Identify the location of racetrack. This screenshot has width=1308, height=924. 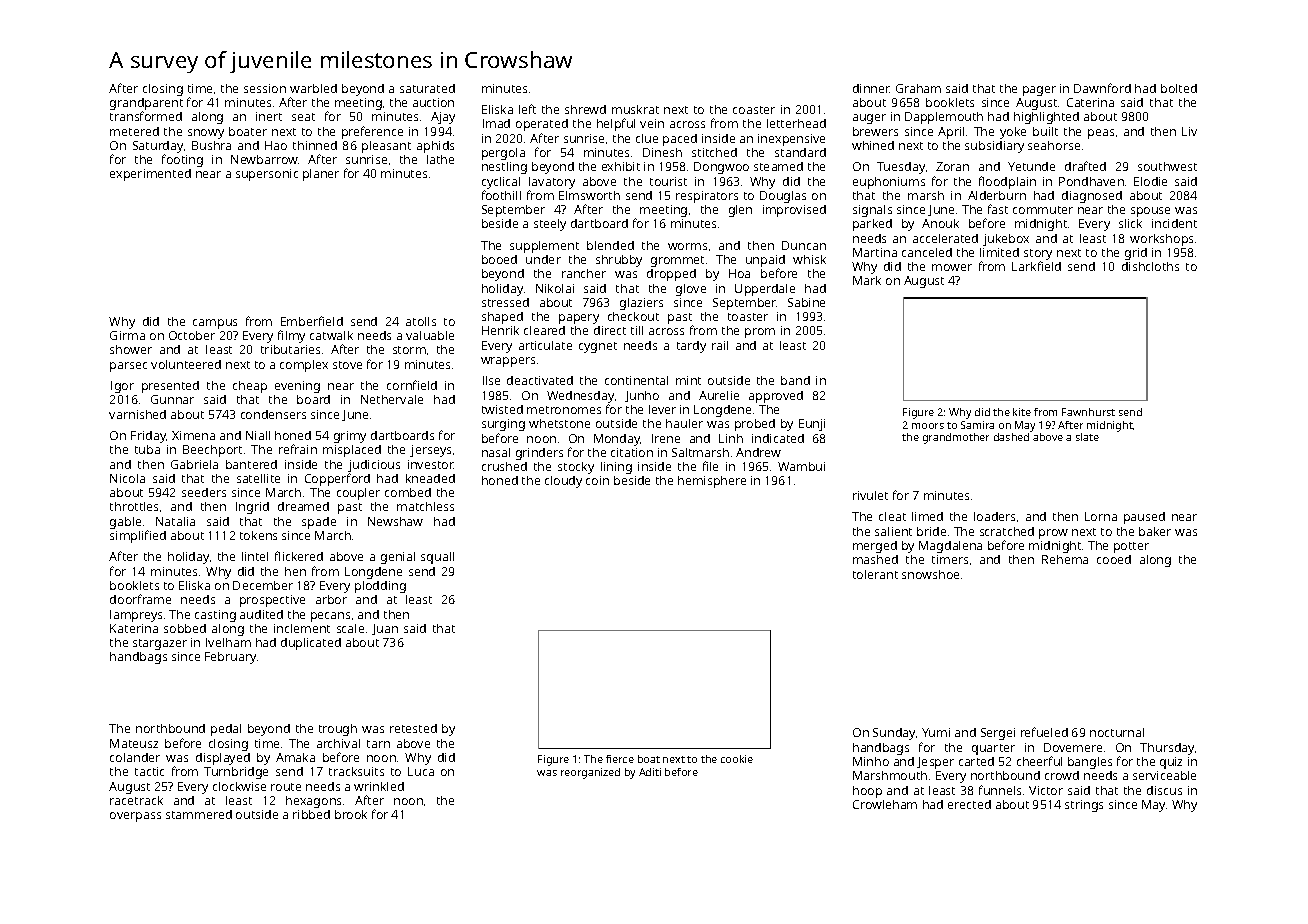
(136, 800).
